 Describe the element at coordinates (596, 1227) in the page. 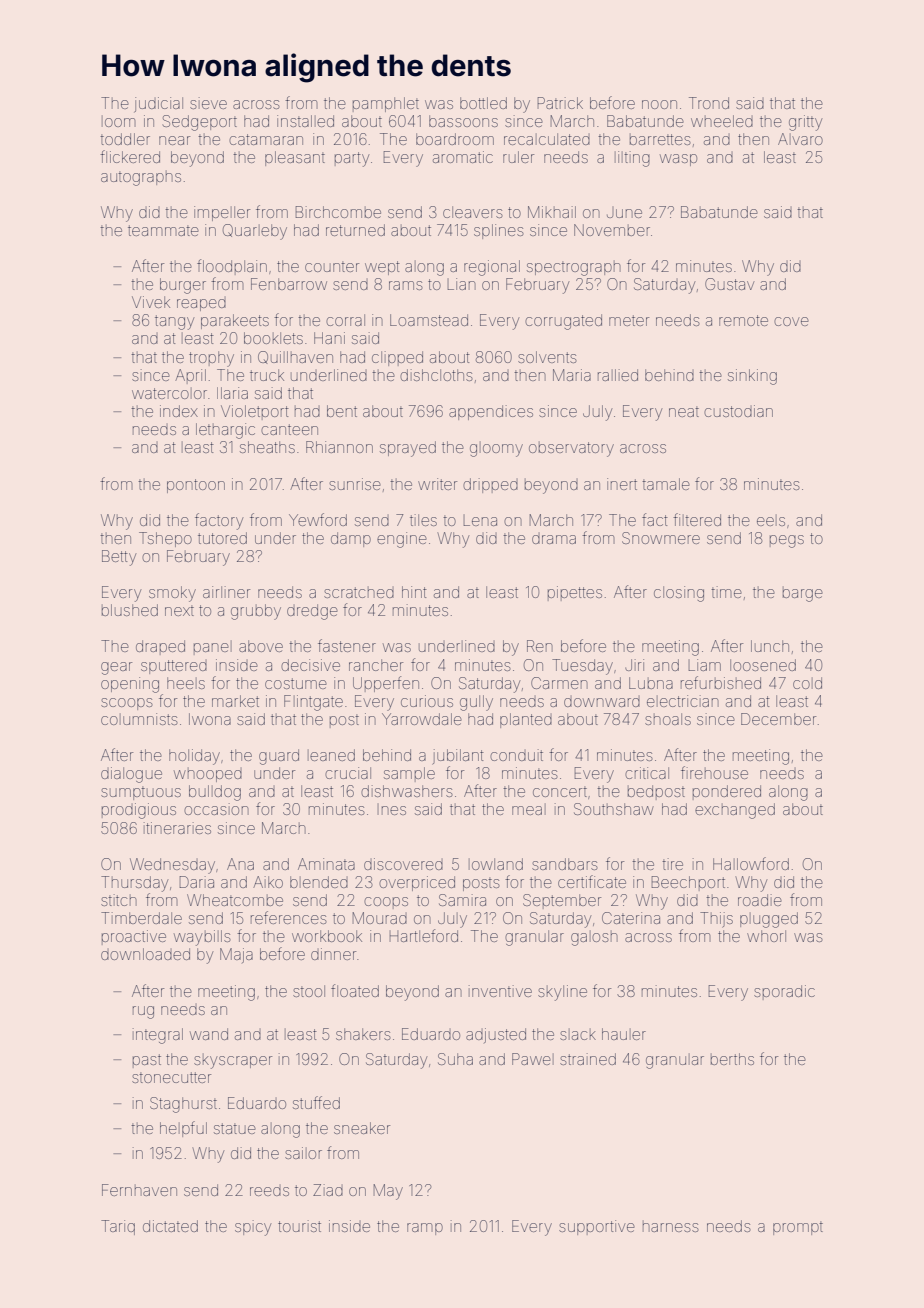

I see `supportive` at that location.
